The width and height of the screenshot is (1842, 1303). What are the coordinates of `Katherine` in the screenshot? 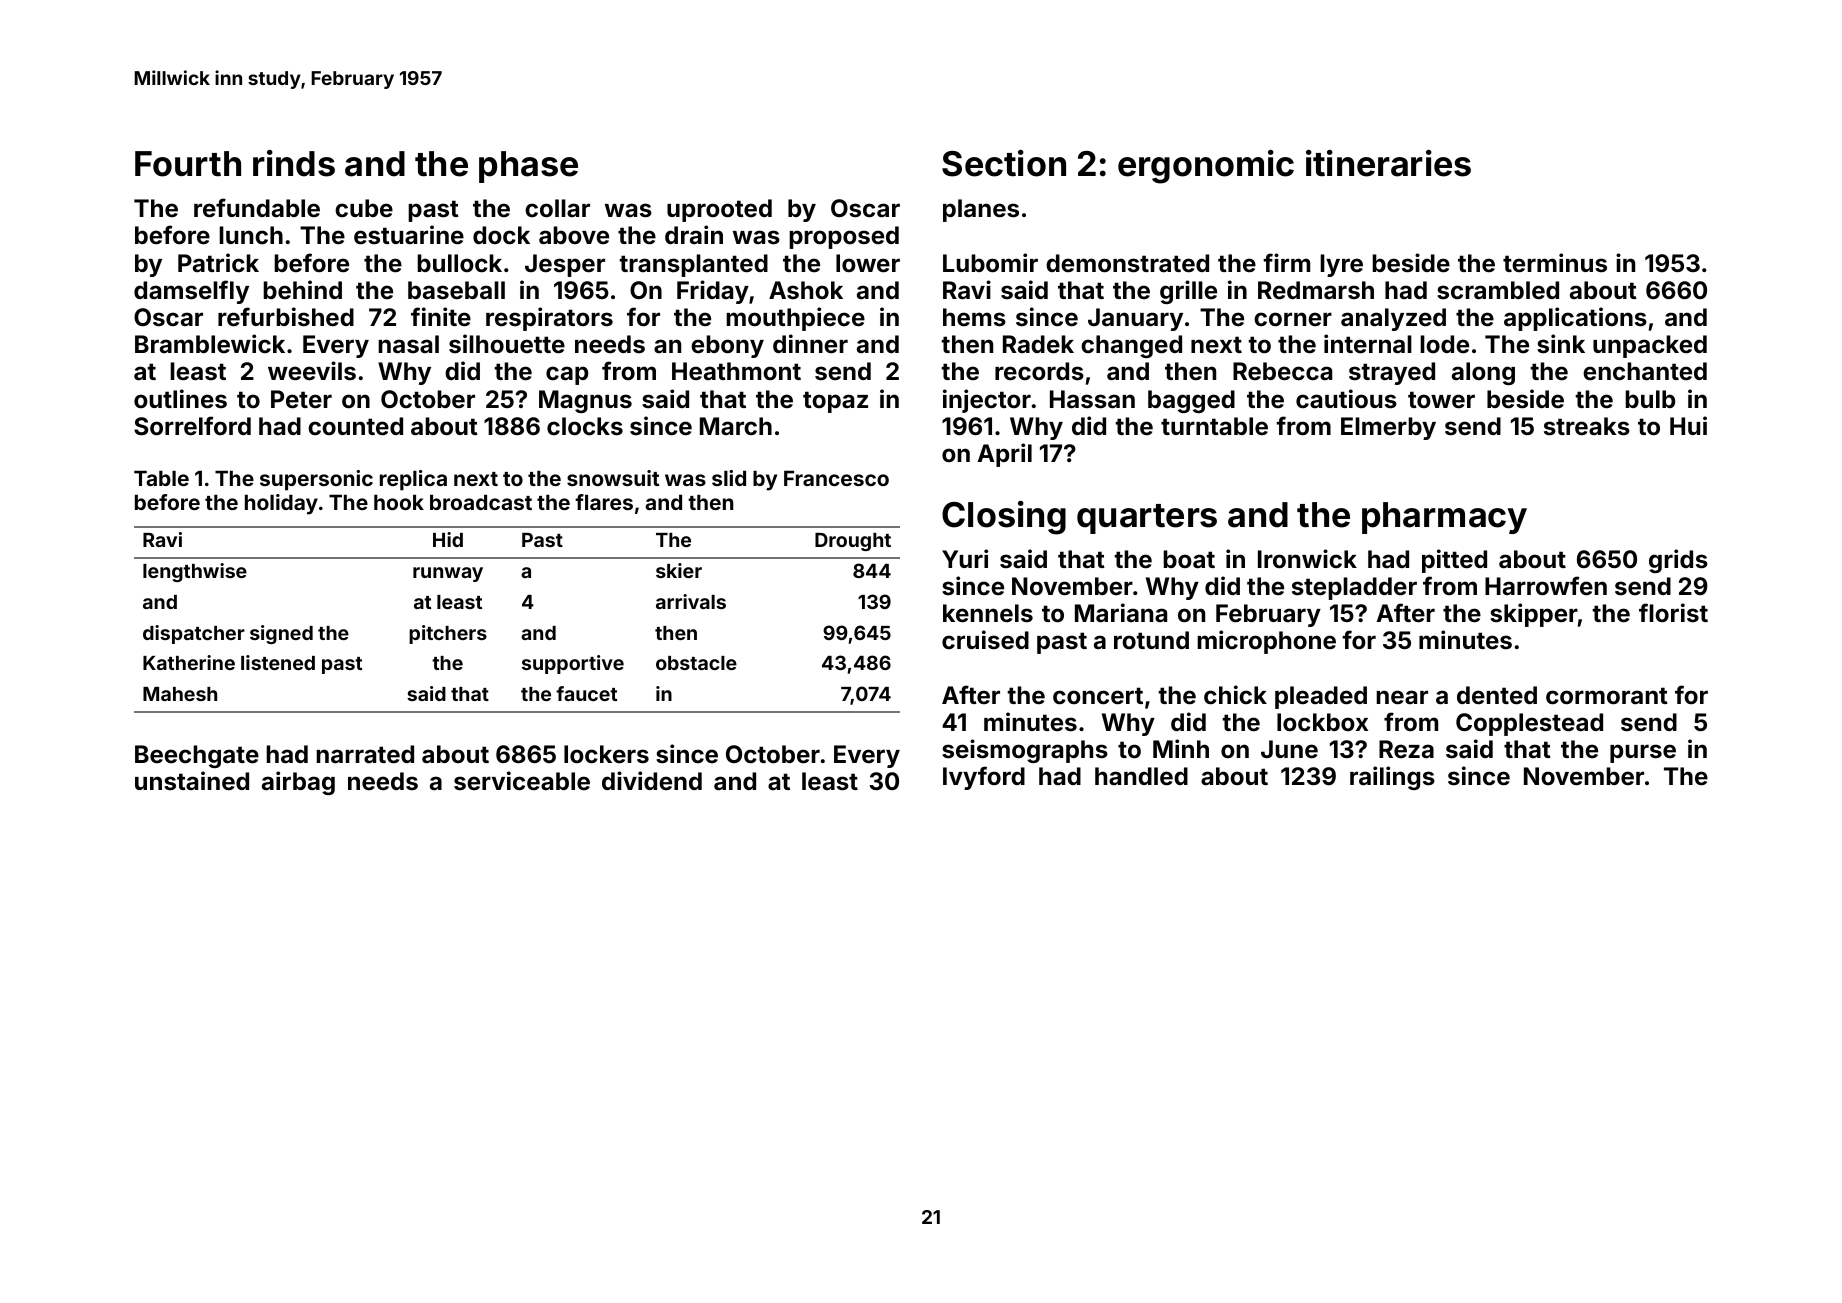 It's located at (189, 662).
